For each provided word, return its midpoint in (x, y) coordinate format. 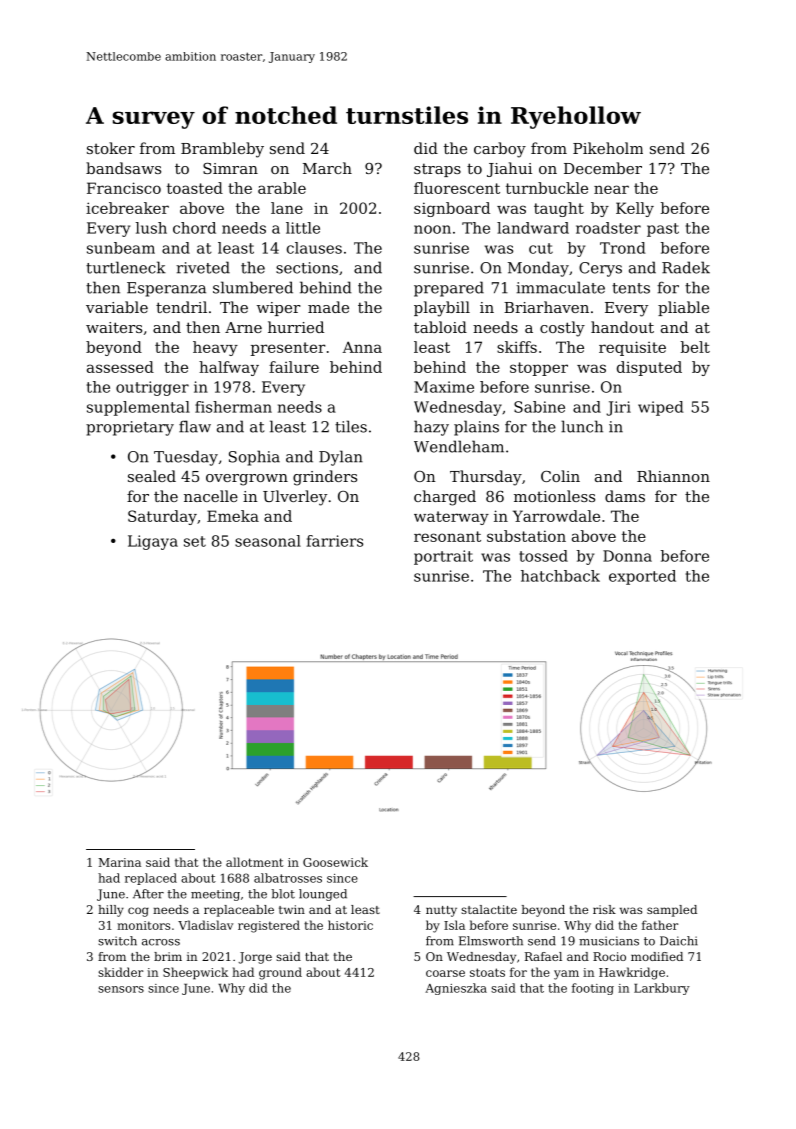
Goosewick (335, 862)
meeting (215, 895)
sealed (152, 476)
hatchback (560, 576)
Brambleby (222, 150)
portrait (443, 557)
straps (437, 170)
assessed (120, 367)
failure (294, 367)
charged (445, 498)
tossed (543, 556)
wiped (661, 408)
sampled (672, 911)
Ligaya (153, 542)
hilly (111, 911)
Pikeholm (608, 148)
